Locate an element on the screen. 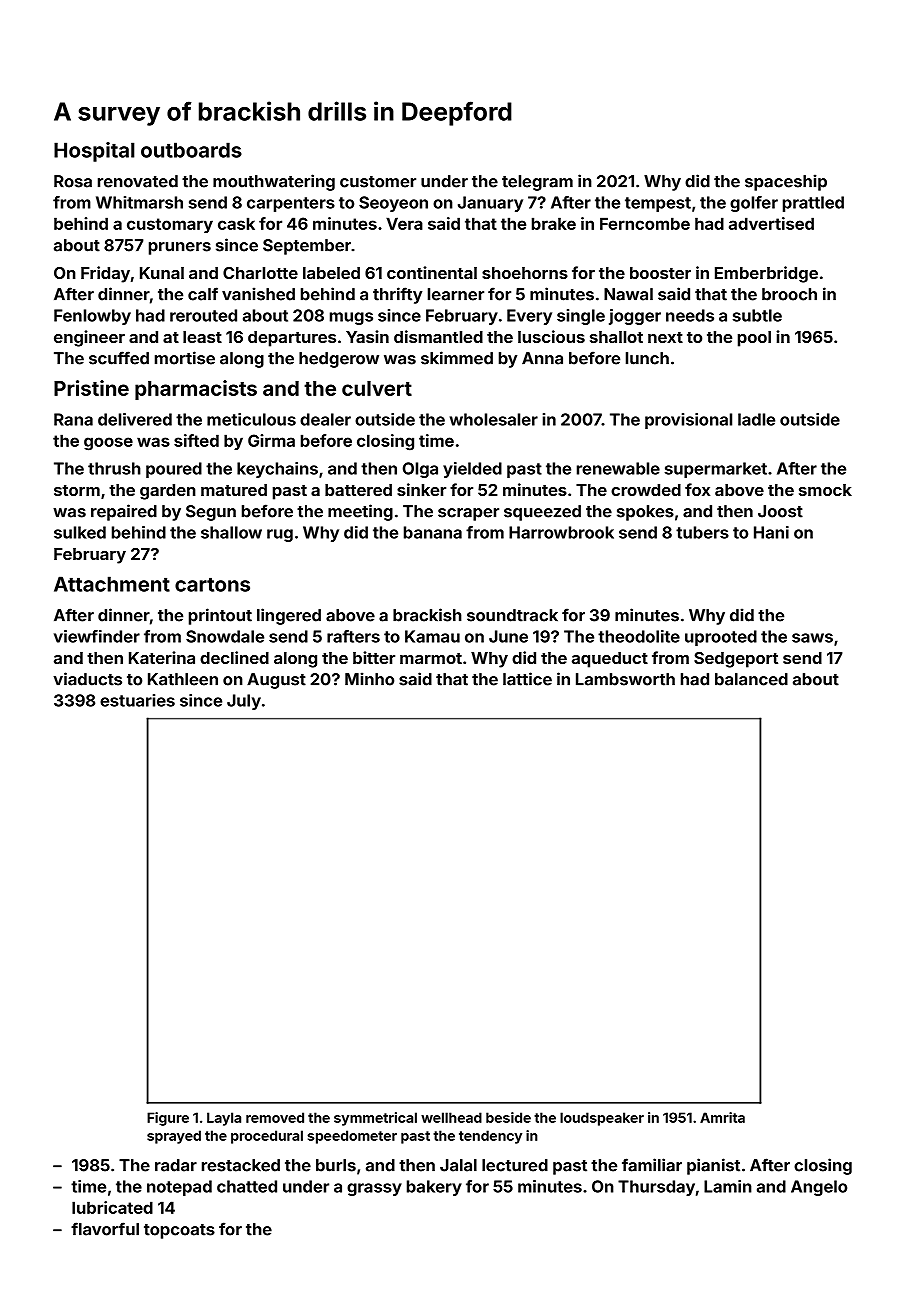  balanced is located at coordinates (751, 679).
